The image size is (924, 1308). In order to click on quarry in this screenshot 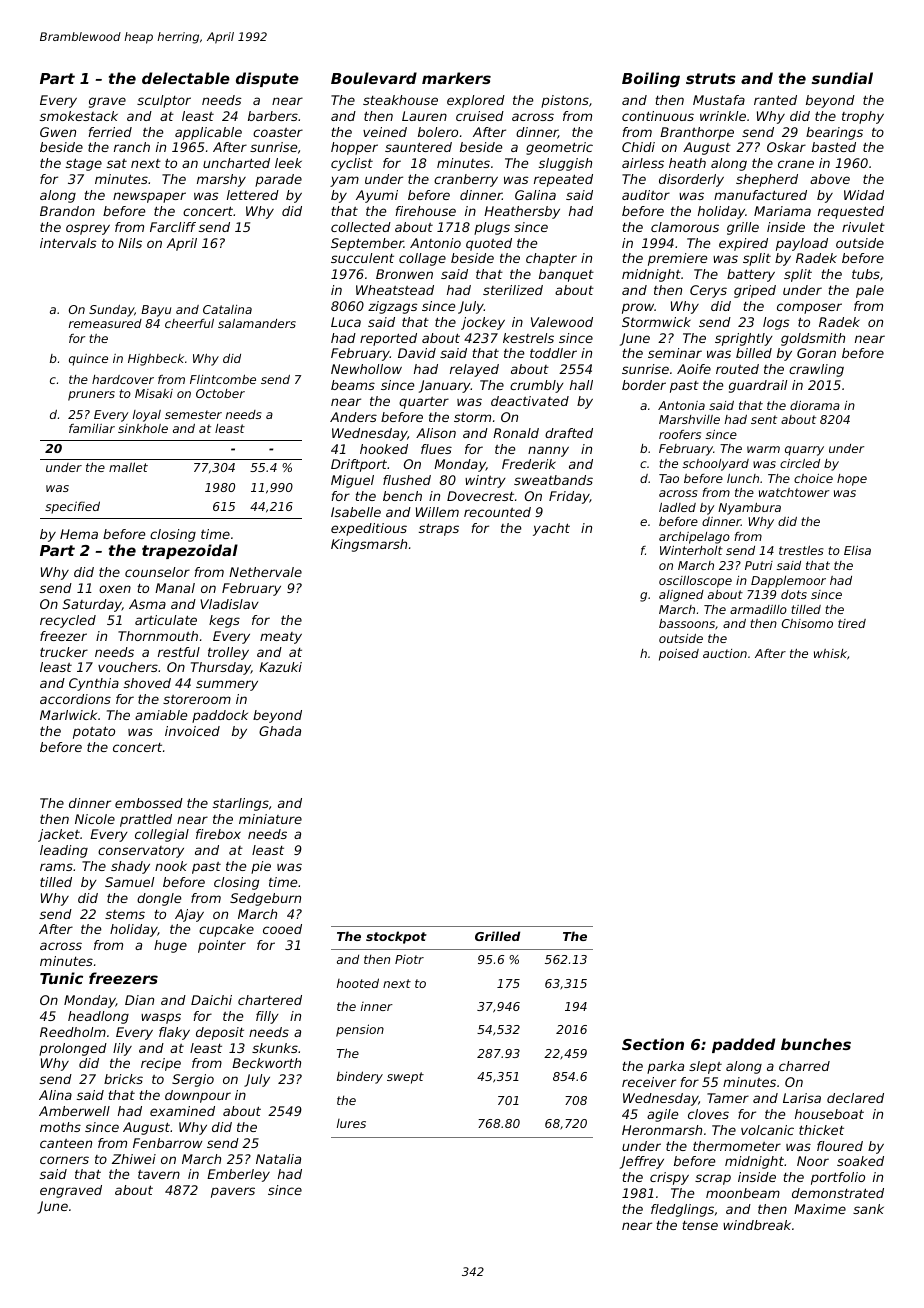, I will do `click(804, 451)`.
